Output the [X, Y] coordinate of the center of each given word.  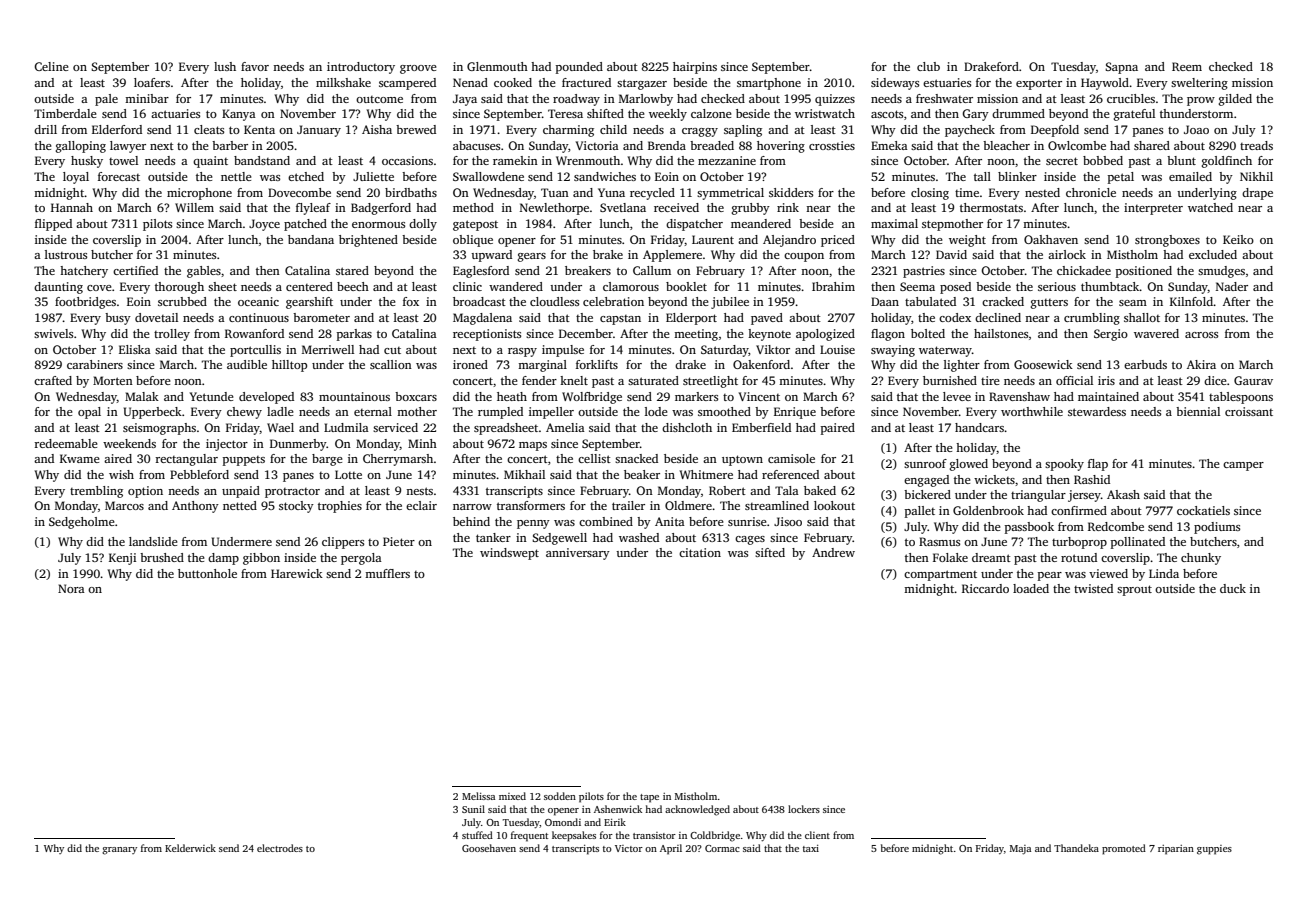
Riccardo [985, 588]
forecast [119, 176]
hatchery [84, 272]
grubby [751, 209]
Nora [71, 588]
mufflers [387, 573]
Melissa [478, 796]
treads [1256, 145]
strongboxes [1167, 241]
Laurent [713, 239]
